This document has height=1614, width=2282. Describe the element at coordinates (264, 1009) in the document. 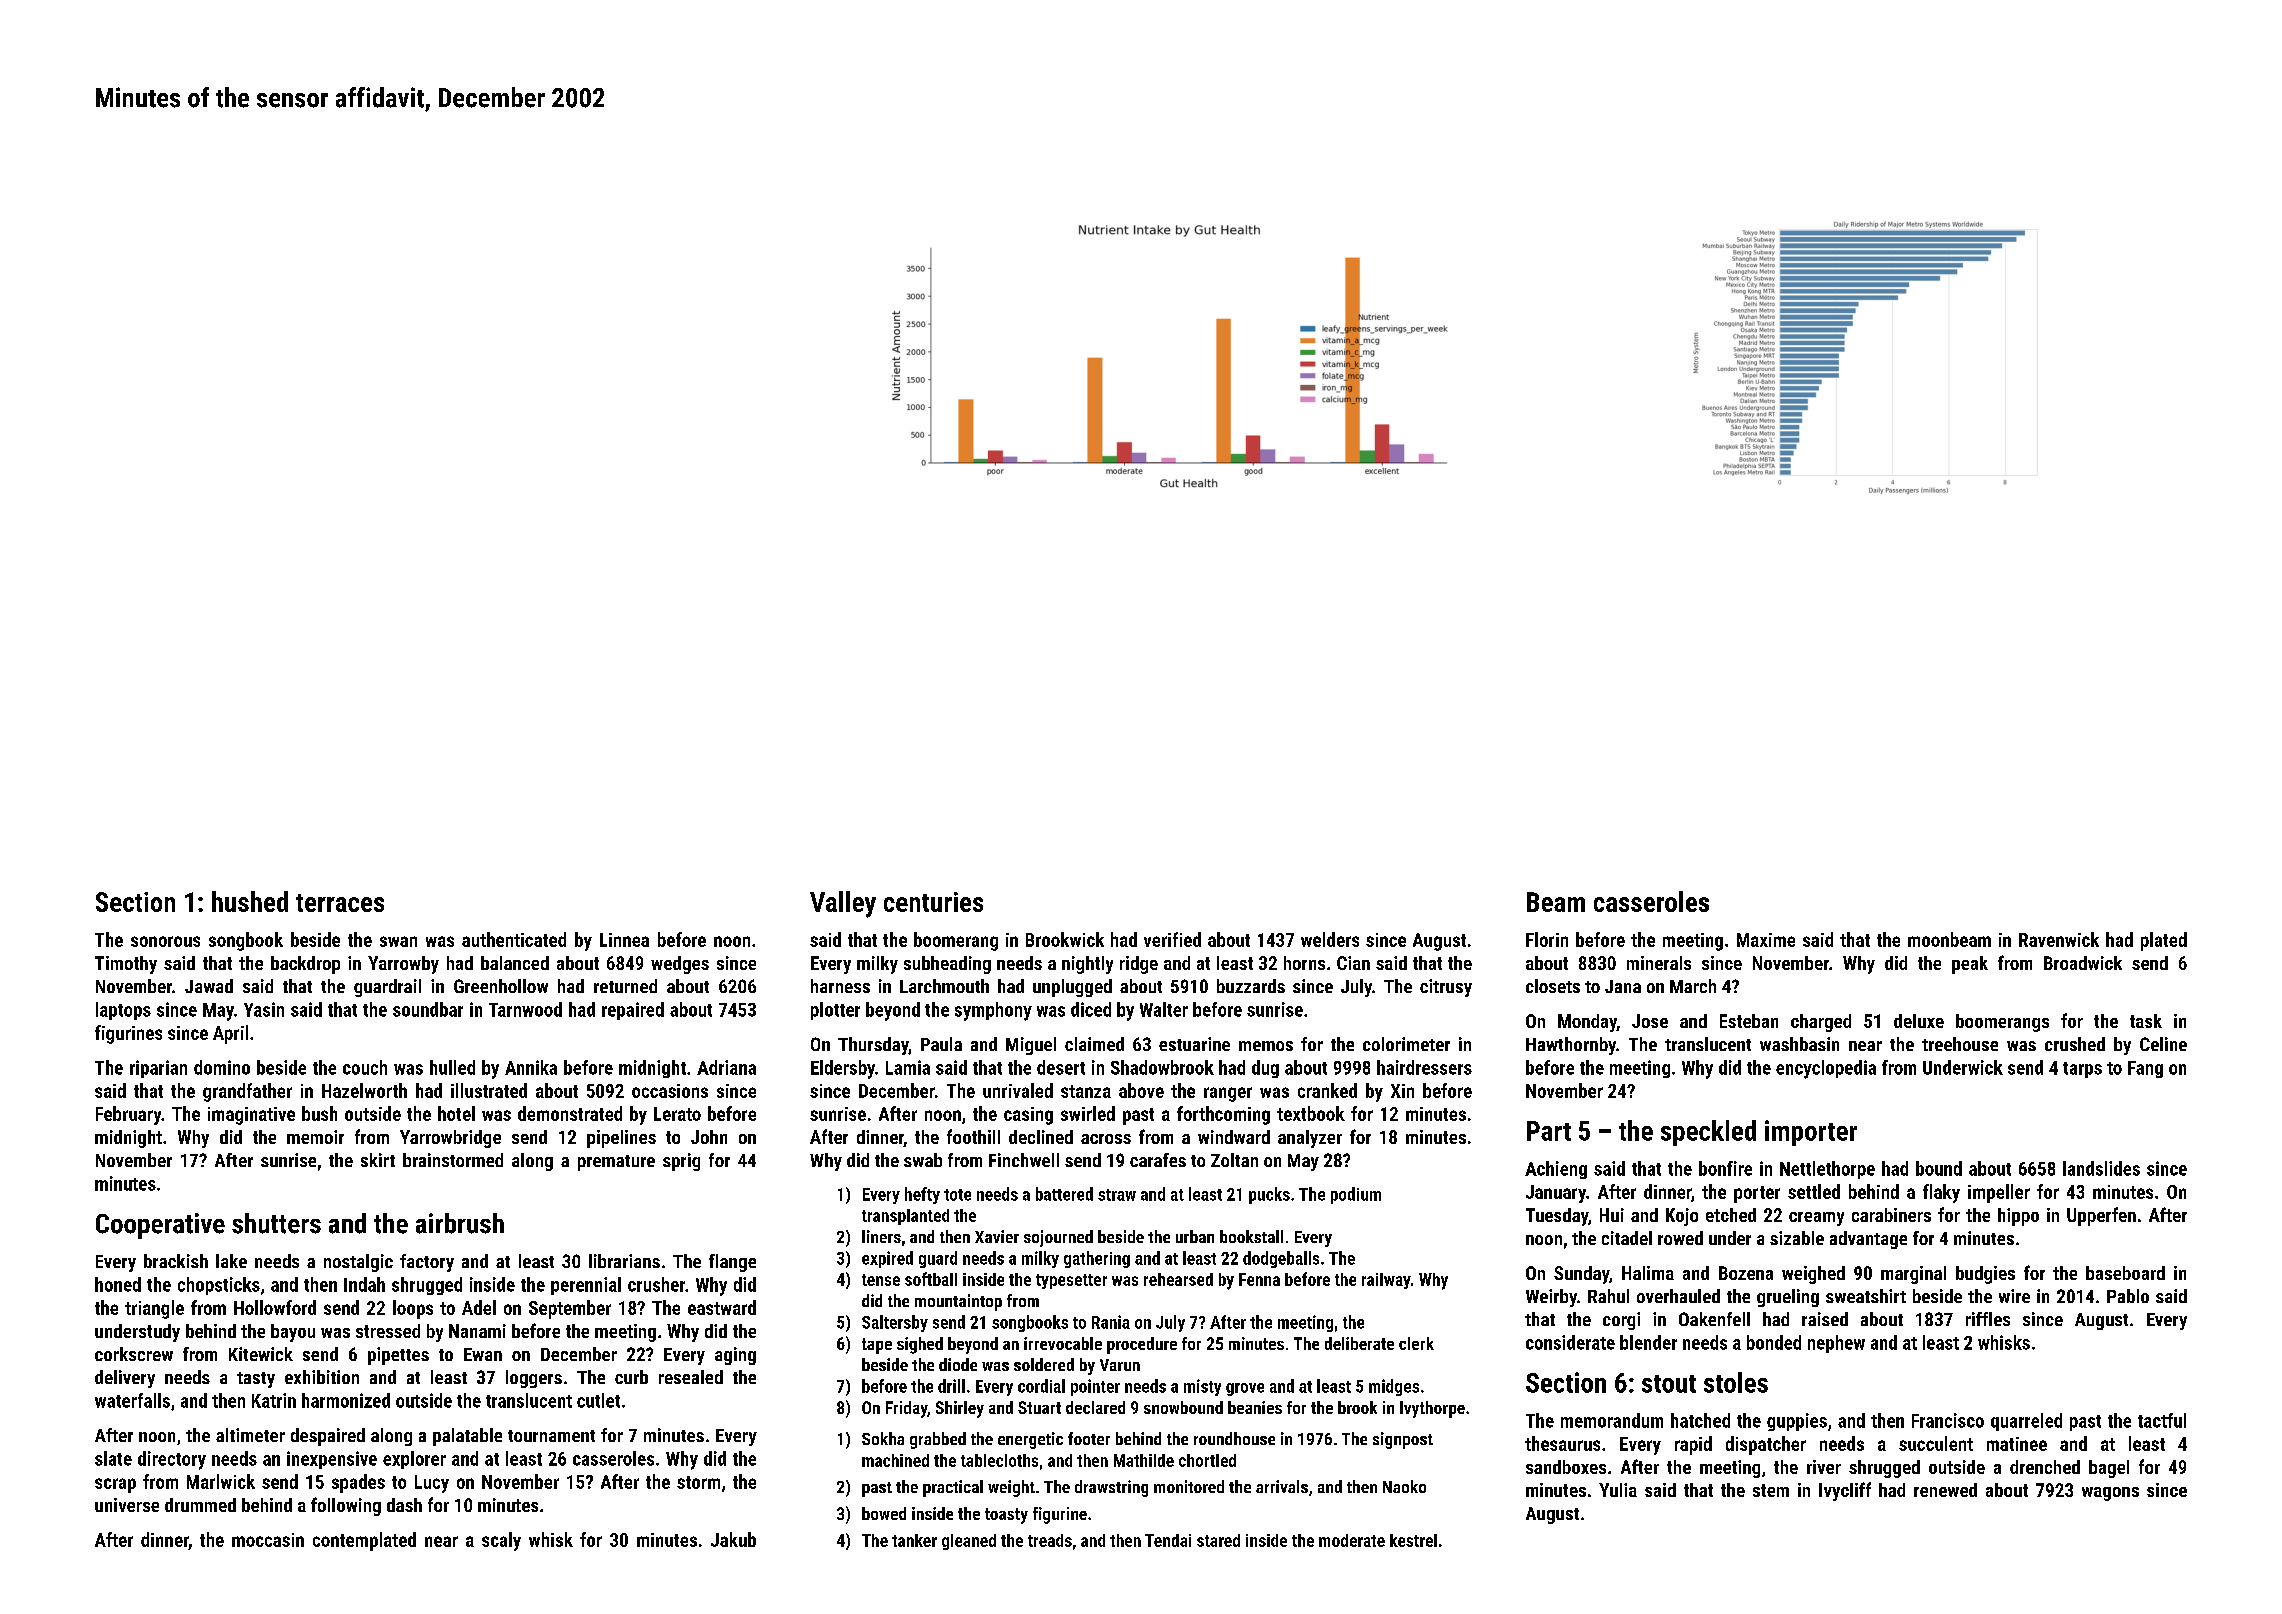

I see `Yasin` at that location.
